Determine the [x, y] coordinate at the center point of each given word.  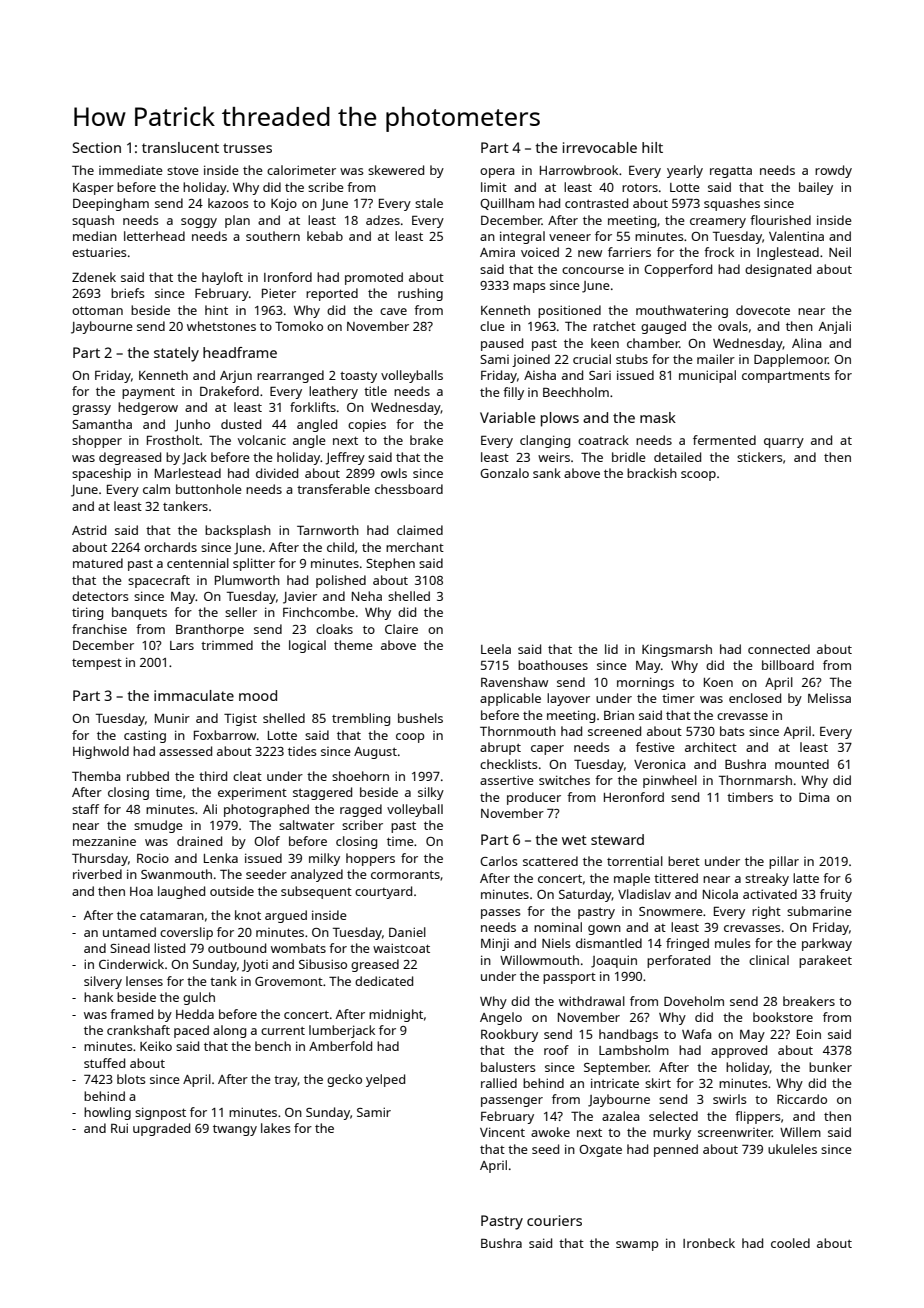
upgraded [161, 1129]
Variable [507, 417]
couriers [554, 1220]
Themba [96, 776]
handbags [628, 1035]
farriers [629, 252]
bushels [420, 718]
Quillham [507, 204]
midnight [396, 1015]
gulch [199, 998]
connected [779, 649]
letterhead [154, 236]
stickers [760, 457]
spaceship [101, 474]
